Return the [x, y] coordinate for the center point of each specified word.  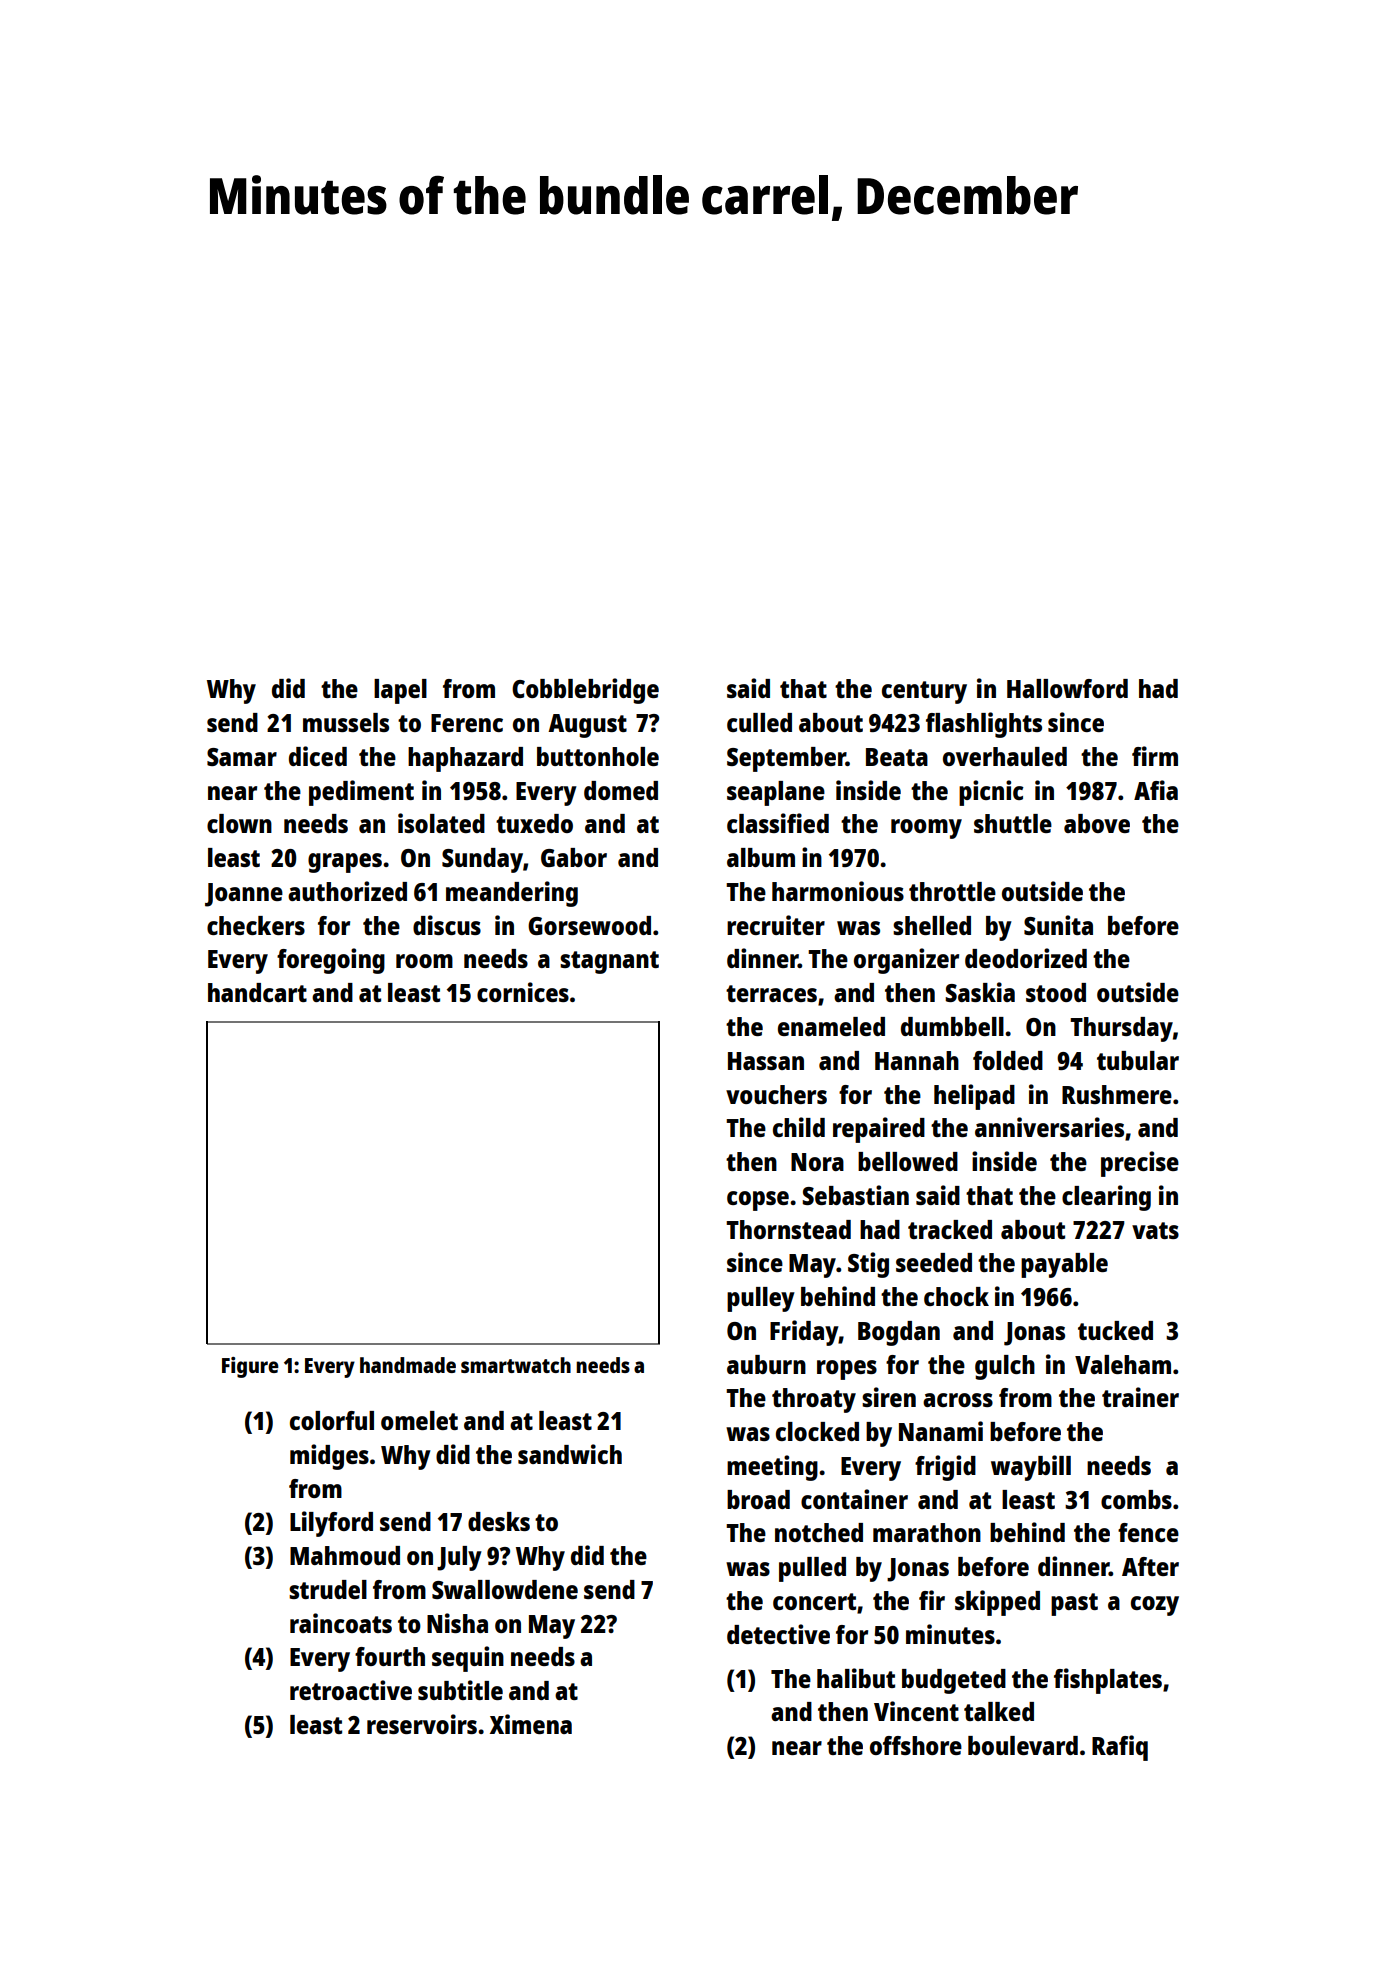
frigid [945, 1468]
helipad [974, 1097]
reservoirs [422, 1724]
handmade [408, 1365]
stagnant [609, 962]
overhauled [1005, 756]
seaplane [776, 793]
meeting [772, 1468]
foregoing [331, 961]
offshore [916, 1745]
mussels [346, 722]
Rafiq [1120, 1748]
